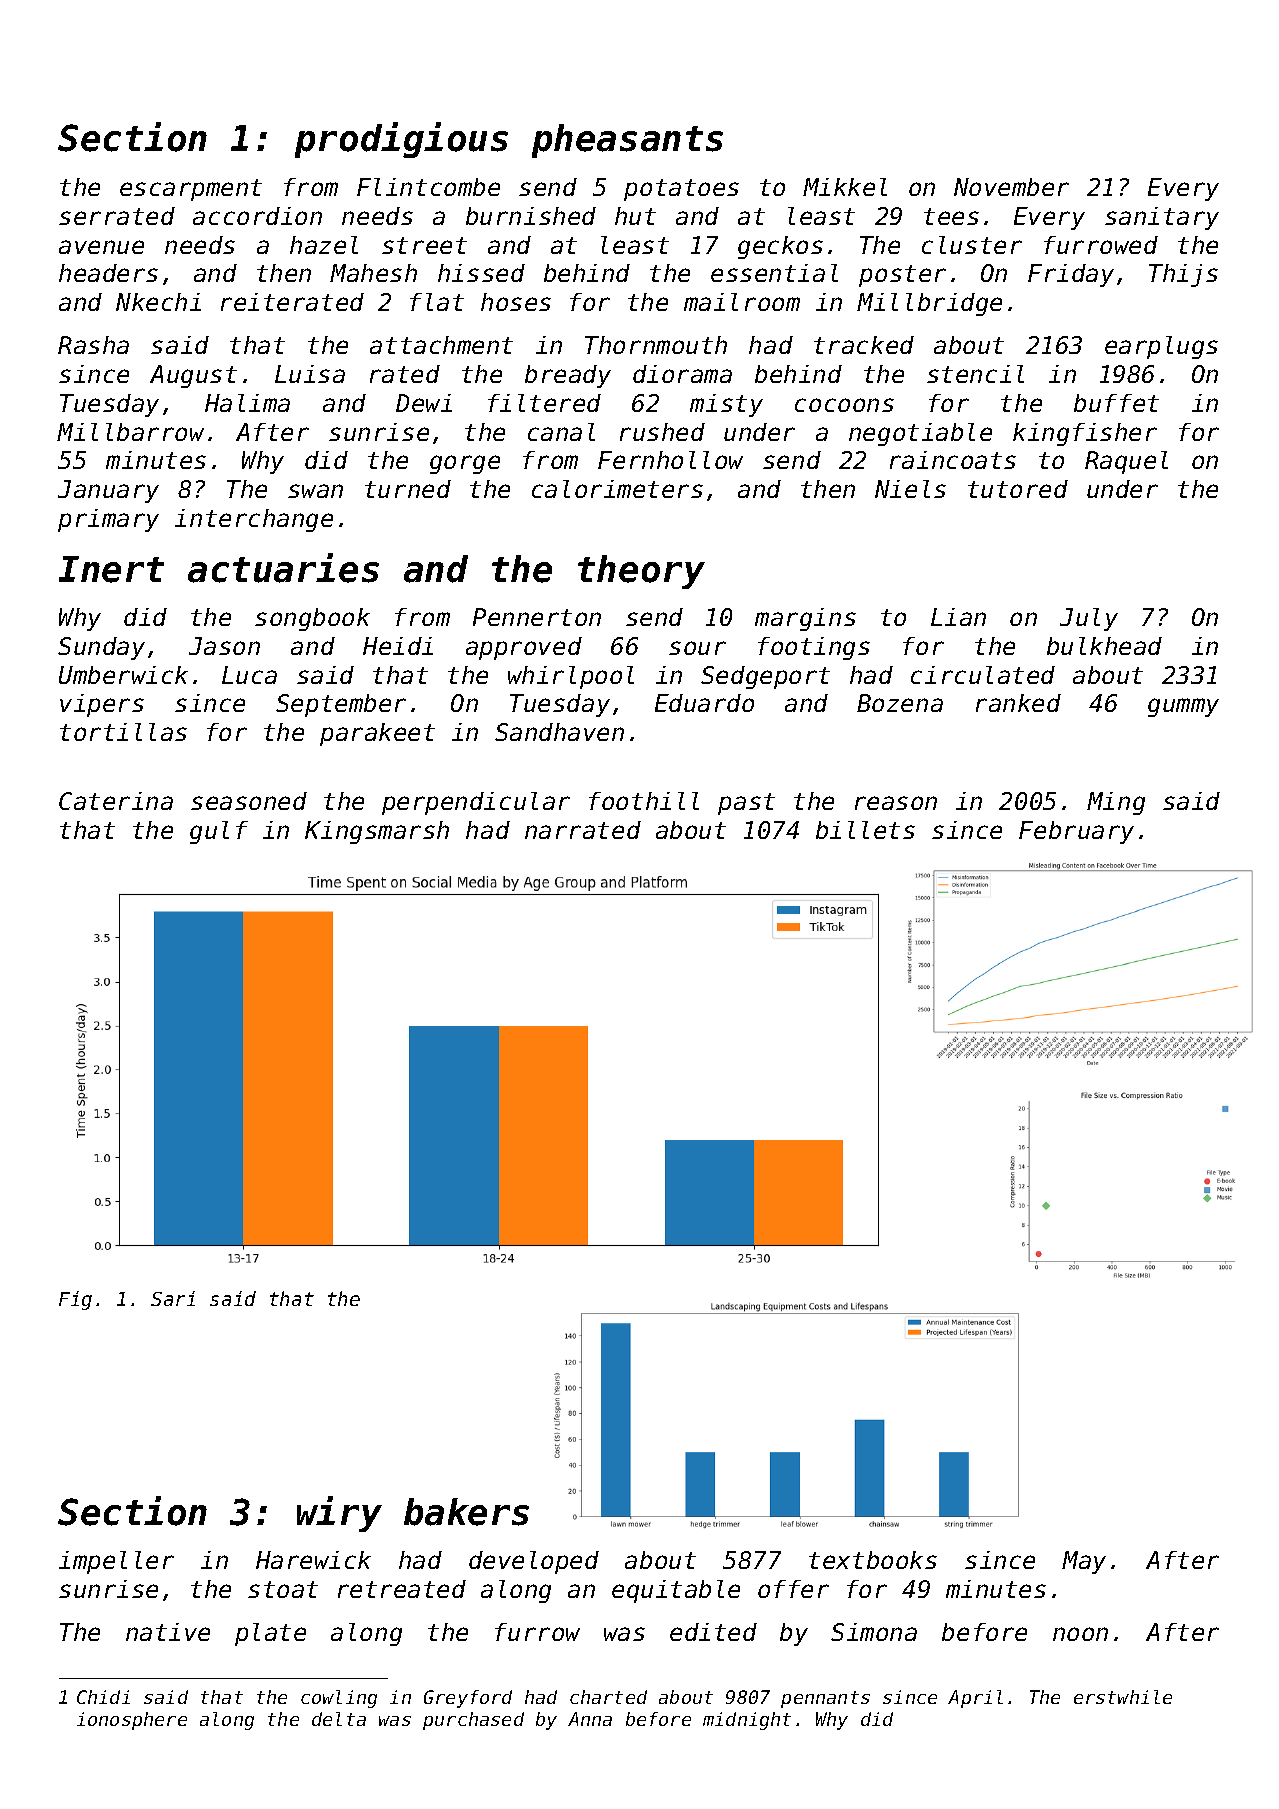 Image resolution: width=1279 pixels, height=1809 pixels. I want to click on pheasants, so click(627, 141).
